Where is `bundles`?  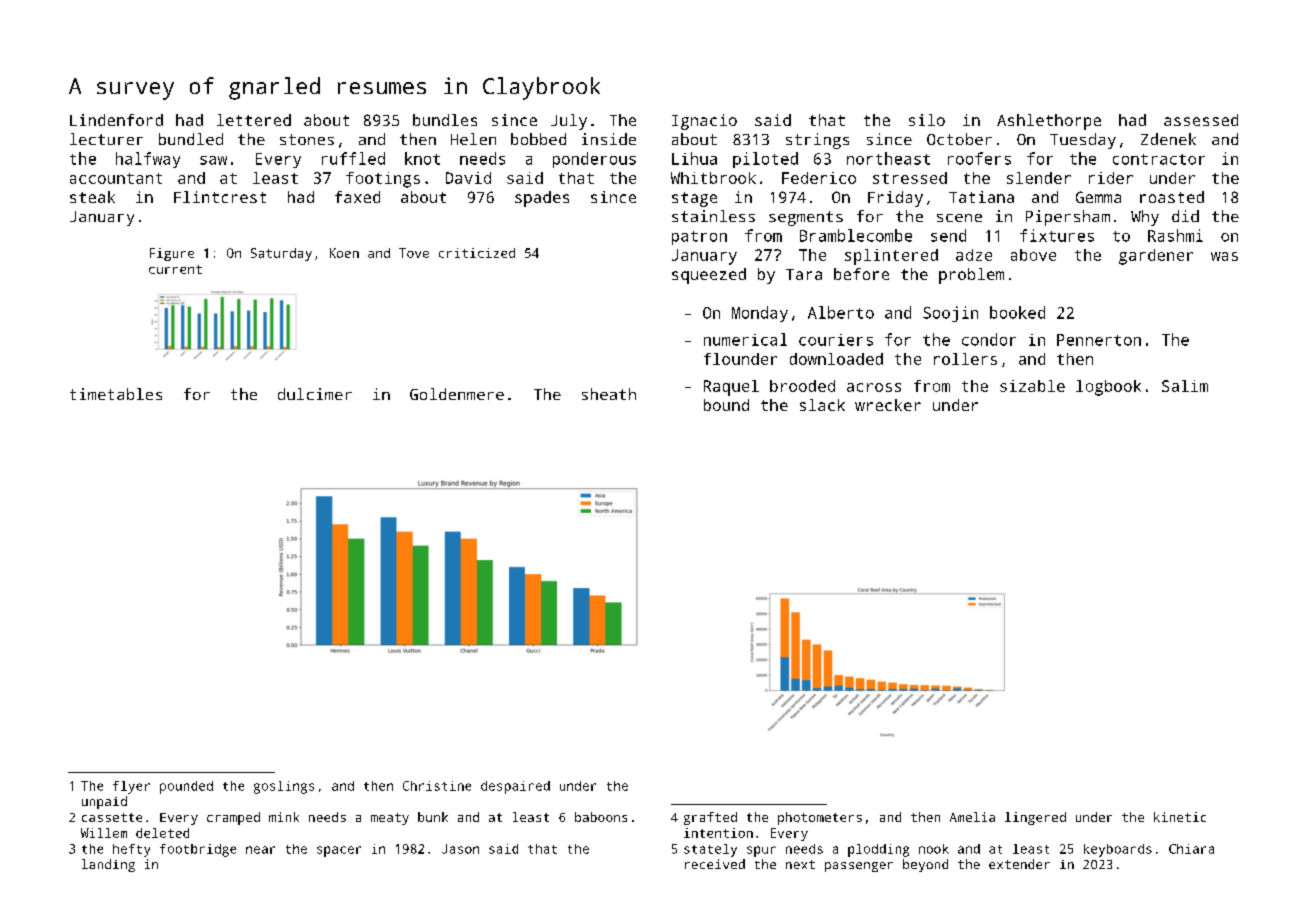 bundles is located at coordinates (445, 120).
